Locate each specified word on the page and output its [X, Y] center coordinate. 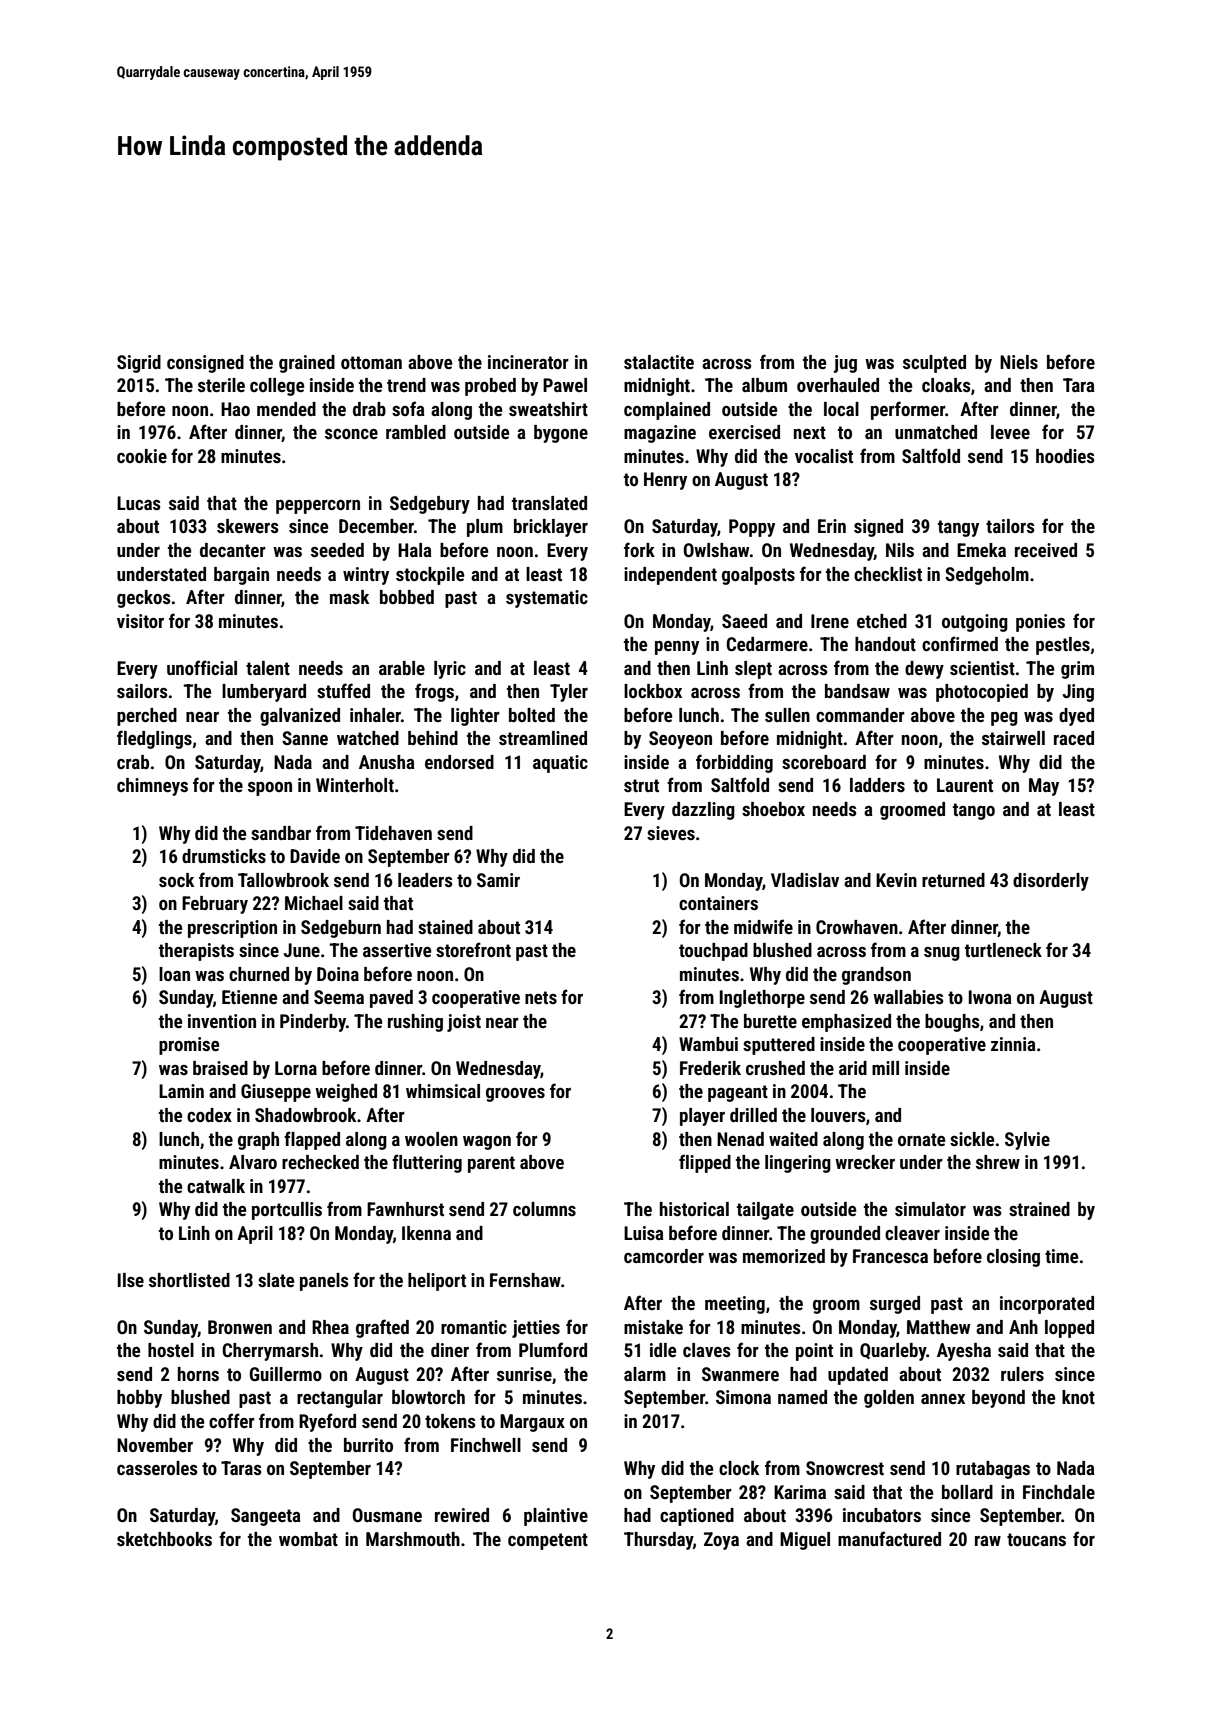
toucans [1036, 1539]
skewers [248, 526]
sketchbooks [164, 1539]
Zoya [721, 1541]
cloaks [946, 385]
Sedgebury [430, 505]
